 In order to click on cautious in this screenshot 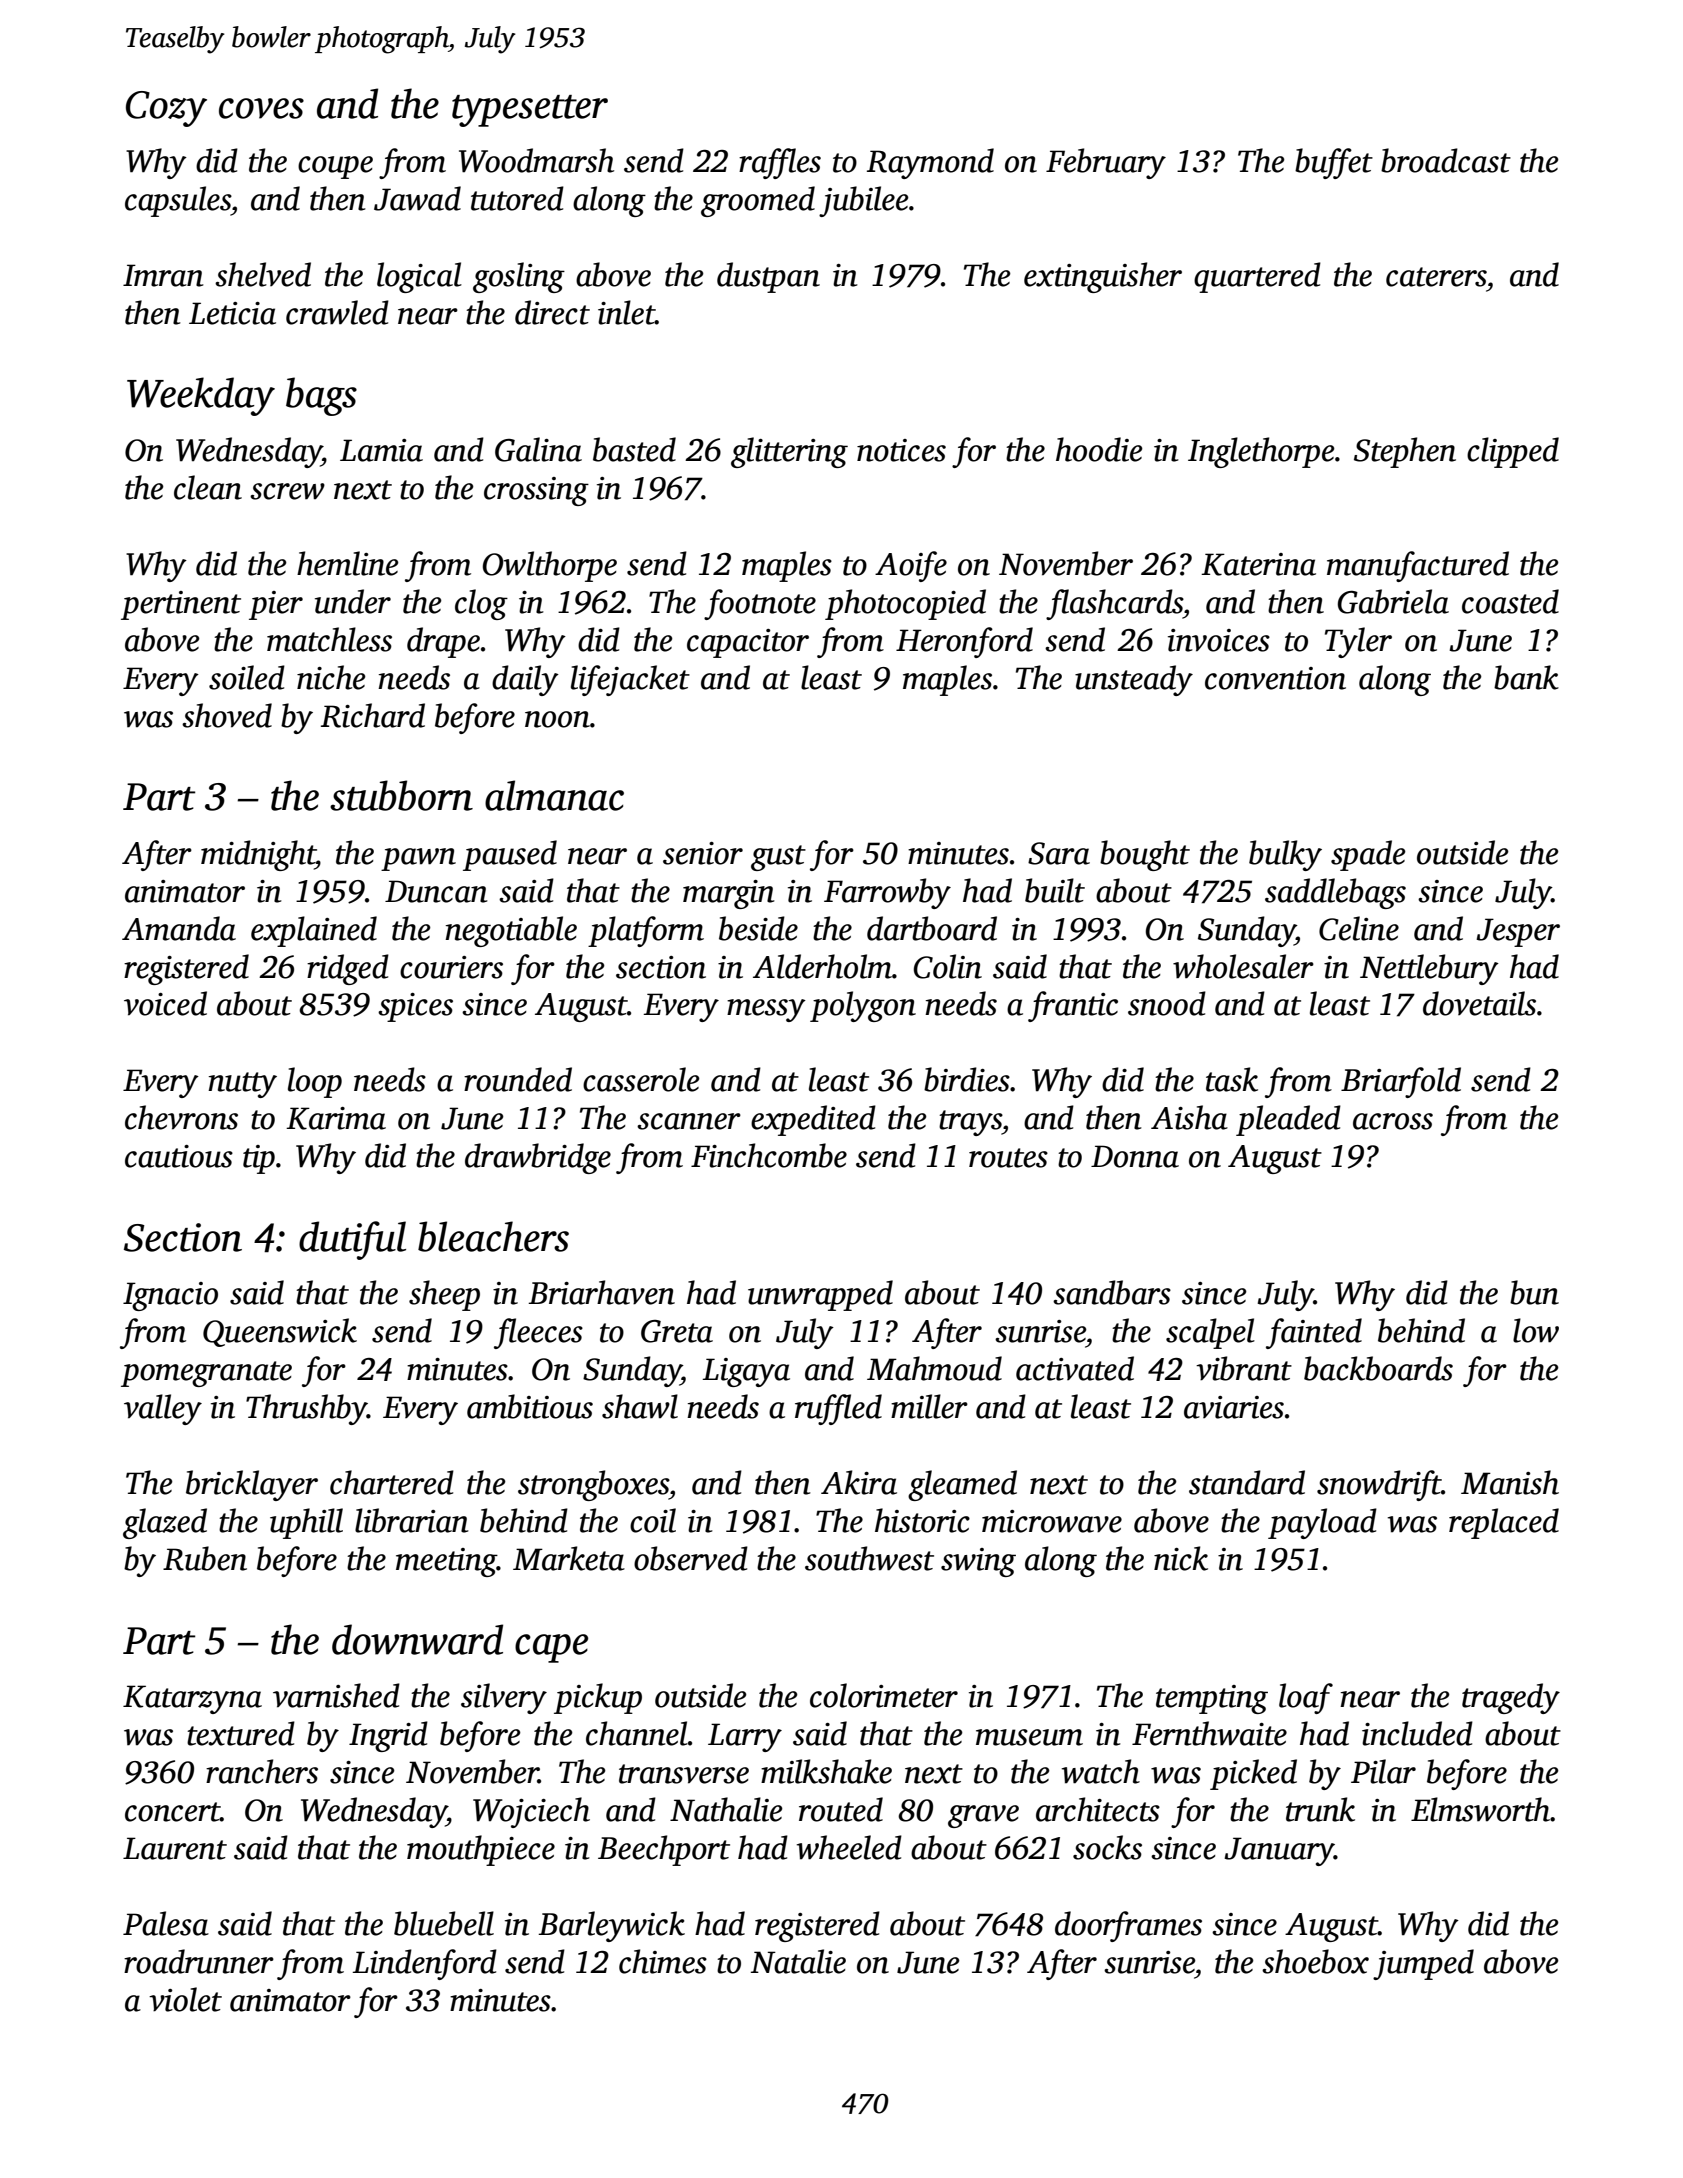, I will do `click(179, 1156)`.
